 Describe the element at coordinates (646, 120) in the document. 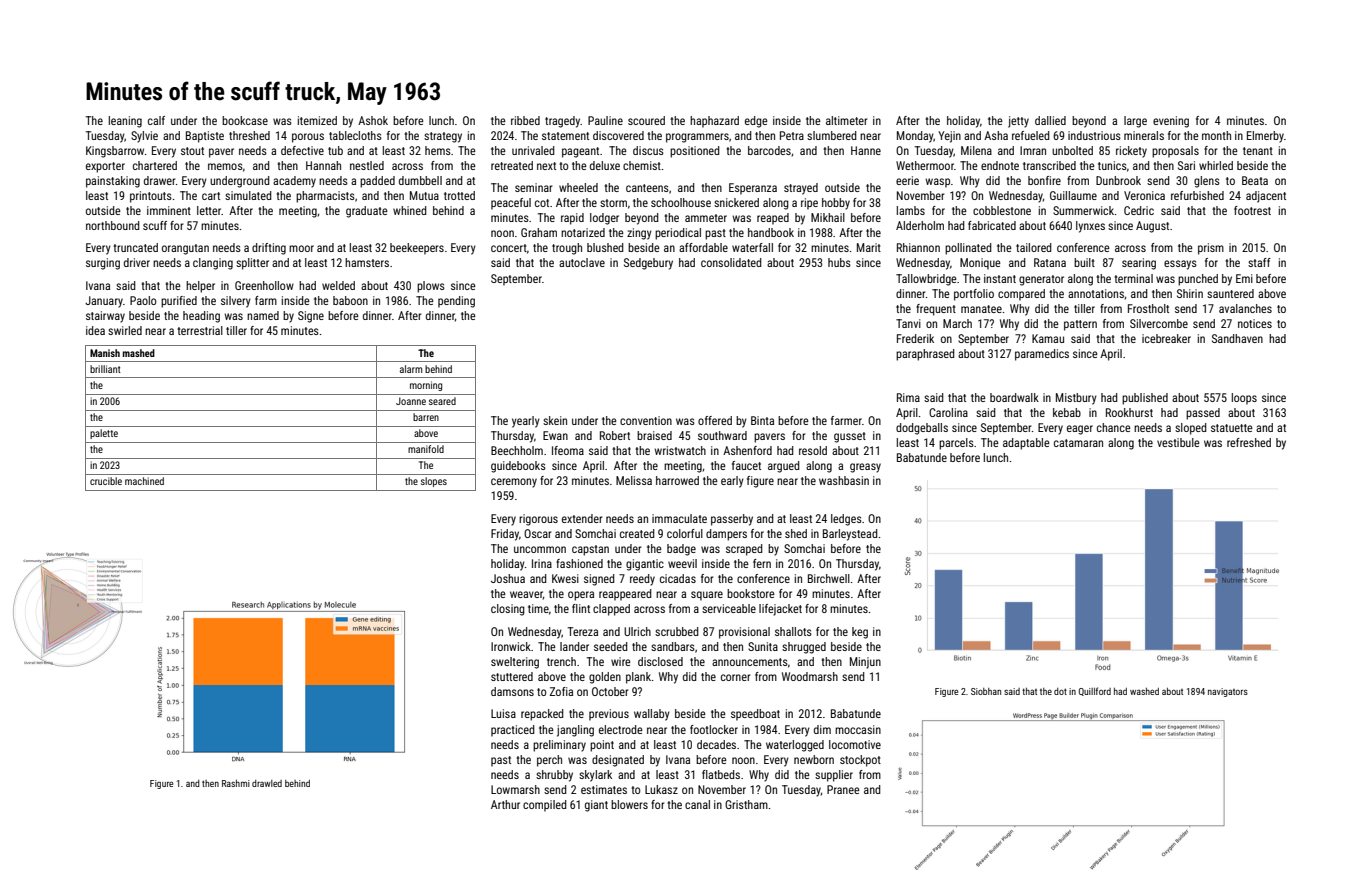

I see `scoured` at that location.
